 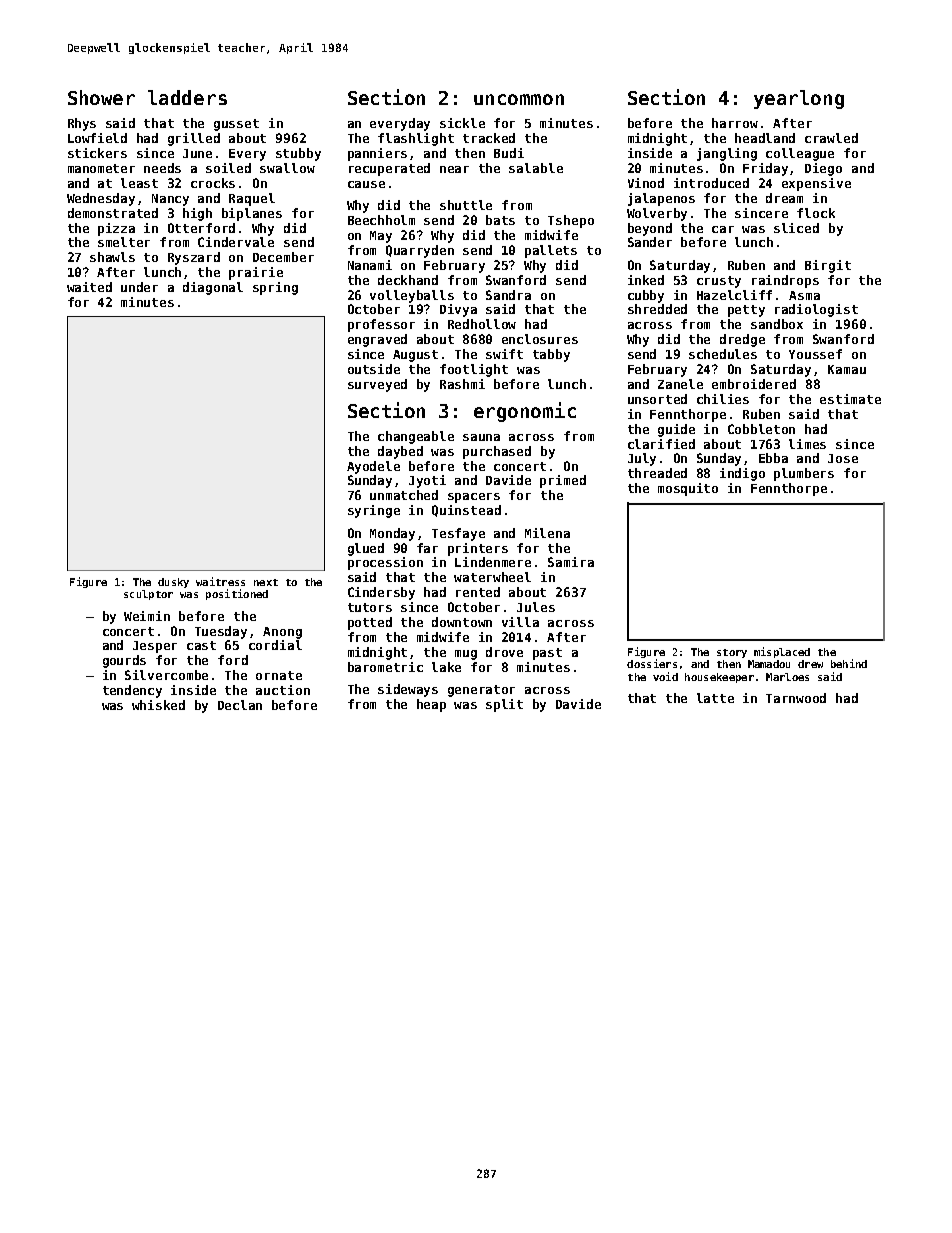 What do you see at coordinates (525, 412) in the screenshot?
I see `ergonomic` at bounding box center [525, 412].
